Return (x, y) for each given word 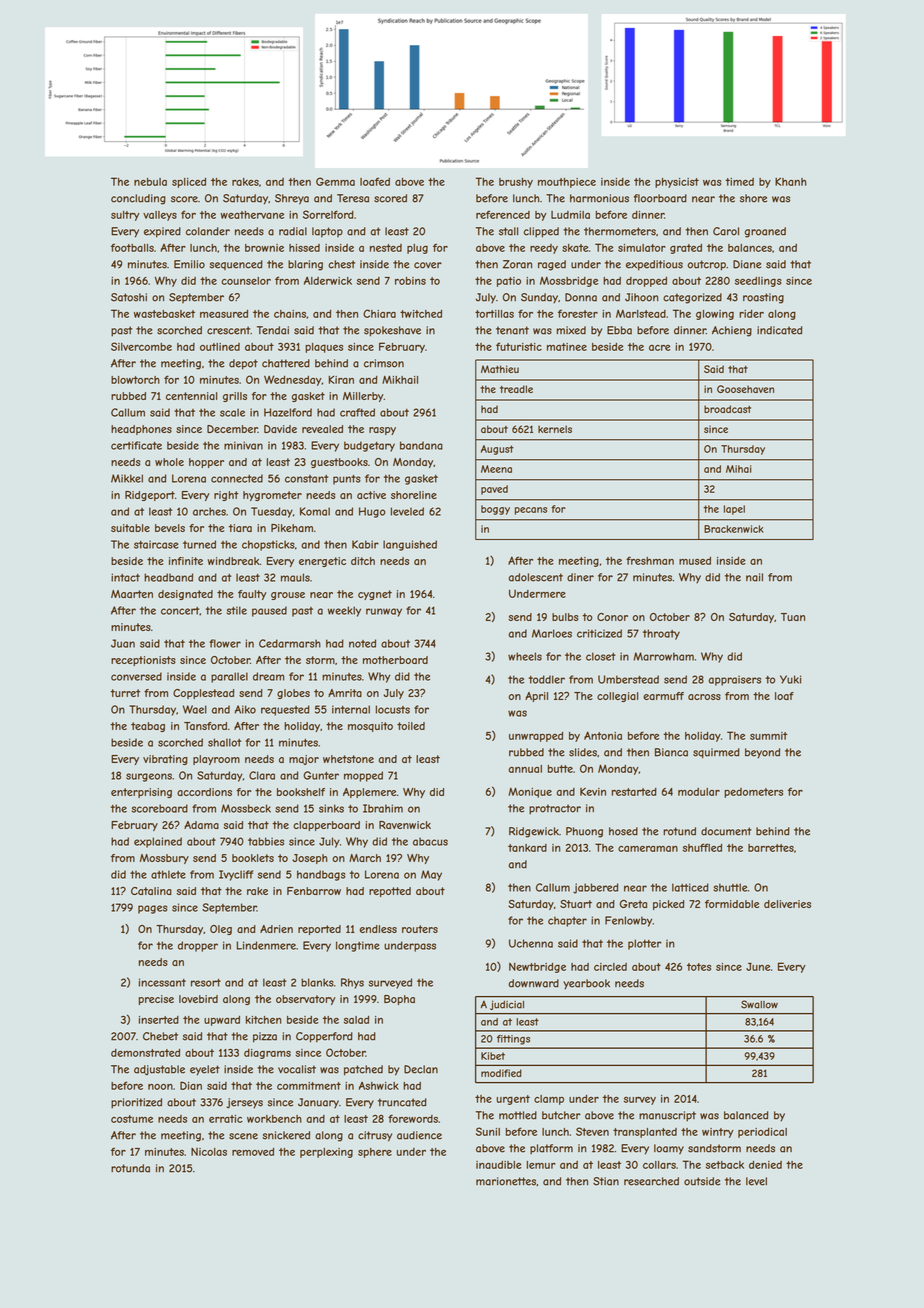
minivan (243, 445)
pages (152, 909)
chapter (567, 921)
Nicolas (209, 1152)
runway (384, 612)
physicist (677, 183)
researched (651, 1181)
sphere (375, 1153)
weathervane (252, 215)
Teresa (353, 198)
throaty (661, 634)
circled (610, 967)
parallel (229, 677)
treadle (516, 389)
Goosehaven (745, 389)
